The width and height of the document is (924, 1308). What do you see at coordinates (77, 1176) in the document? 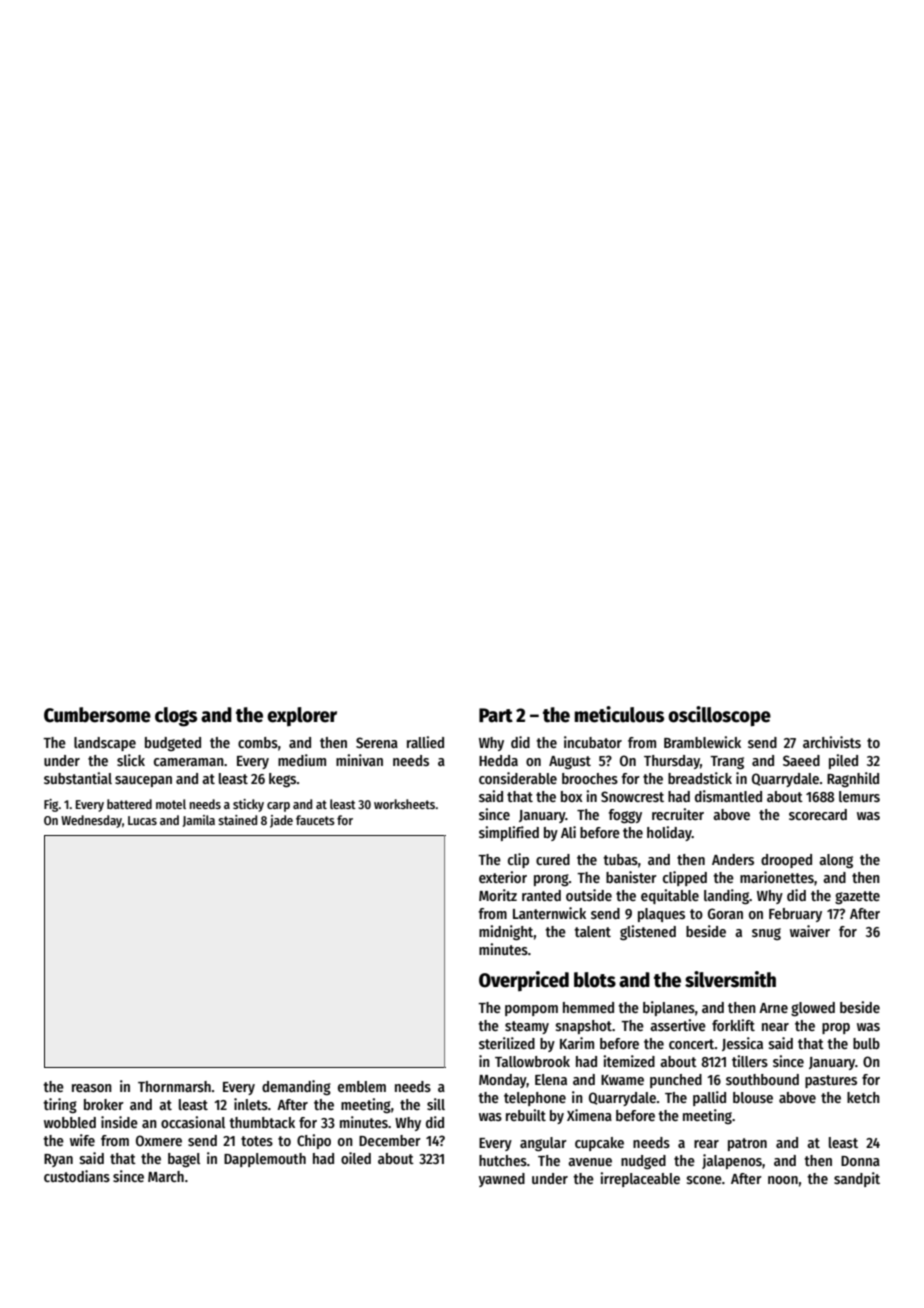
I see `custodians` at bounding box center [77, 1176].
